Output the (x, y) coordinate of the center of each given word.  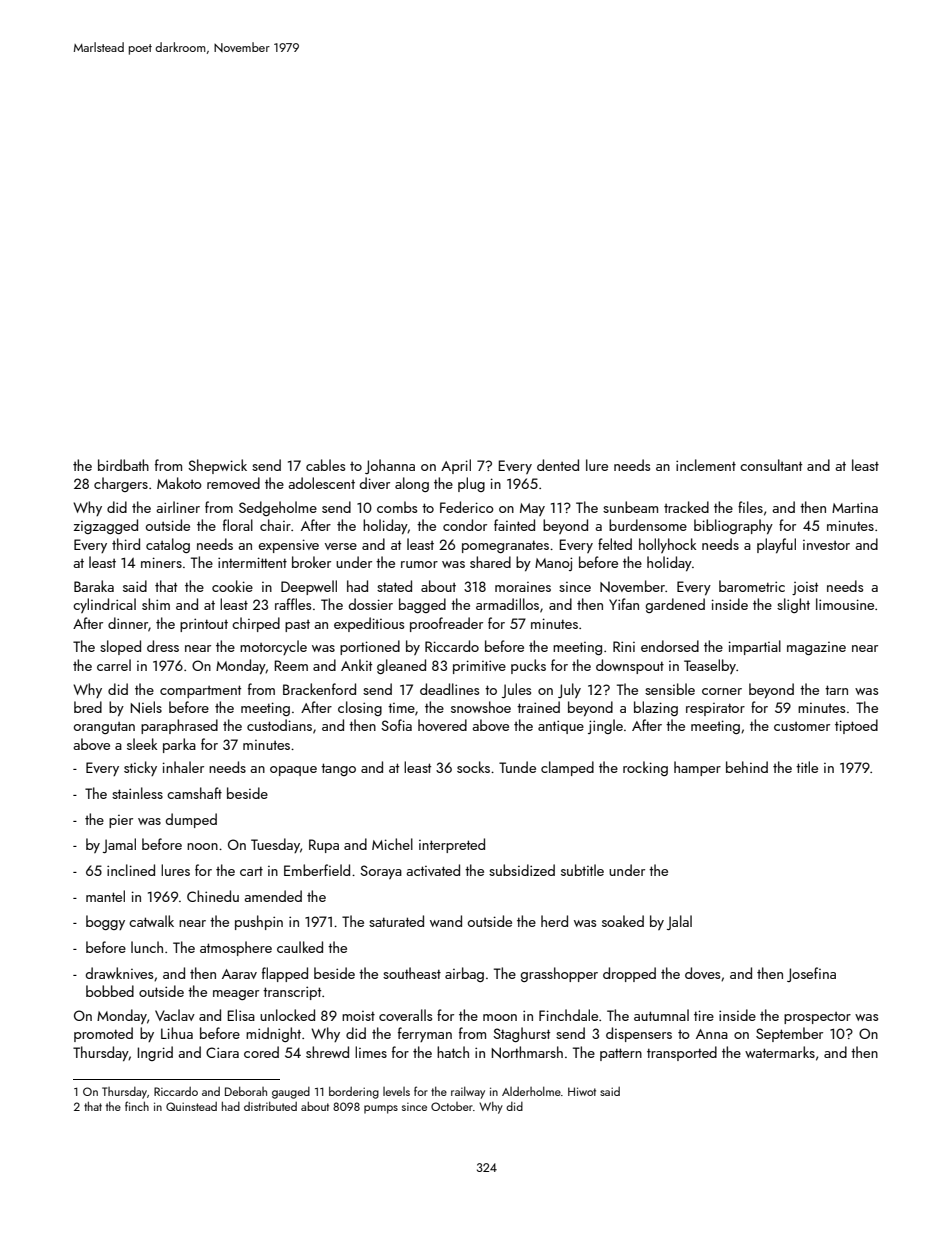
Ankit (356, 665)
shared (490, 562)
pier (121, 821)
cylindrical (104, 605)
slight (793, 605)
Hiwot (582, 1091)
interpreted (452, 845)
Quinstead (191, 1106)
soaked (623, 921)
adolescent (321, 483)
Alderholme (531, 1091)
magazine (816, 648)
